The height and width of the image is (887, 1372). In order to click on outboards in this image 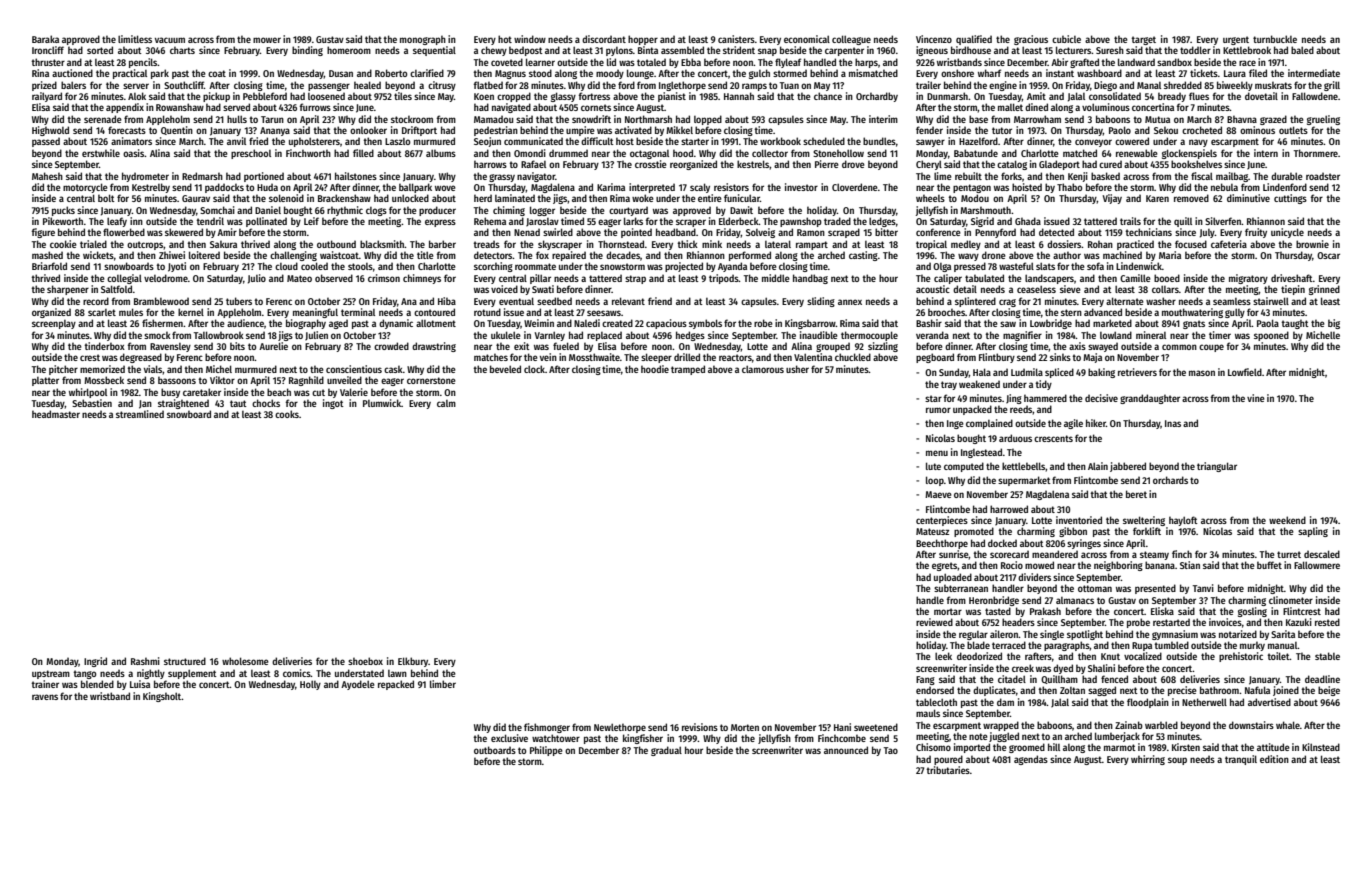, I will do `click(495, 750)`.
